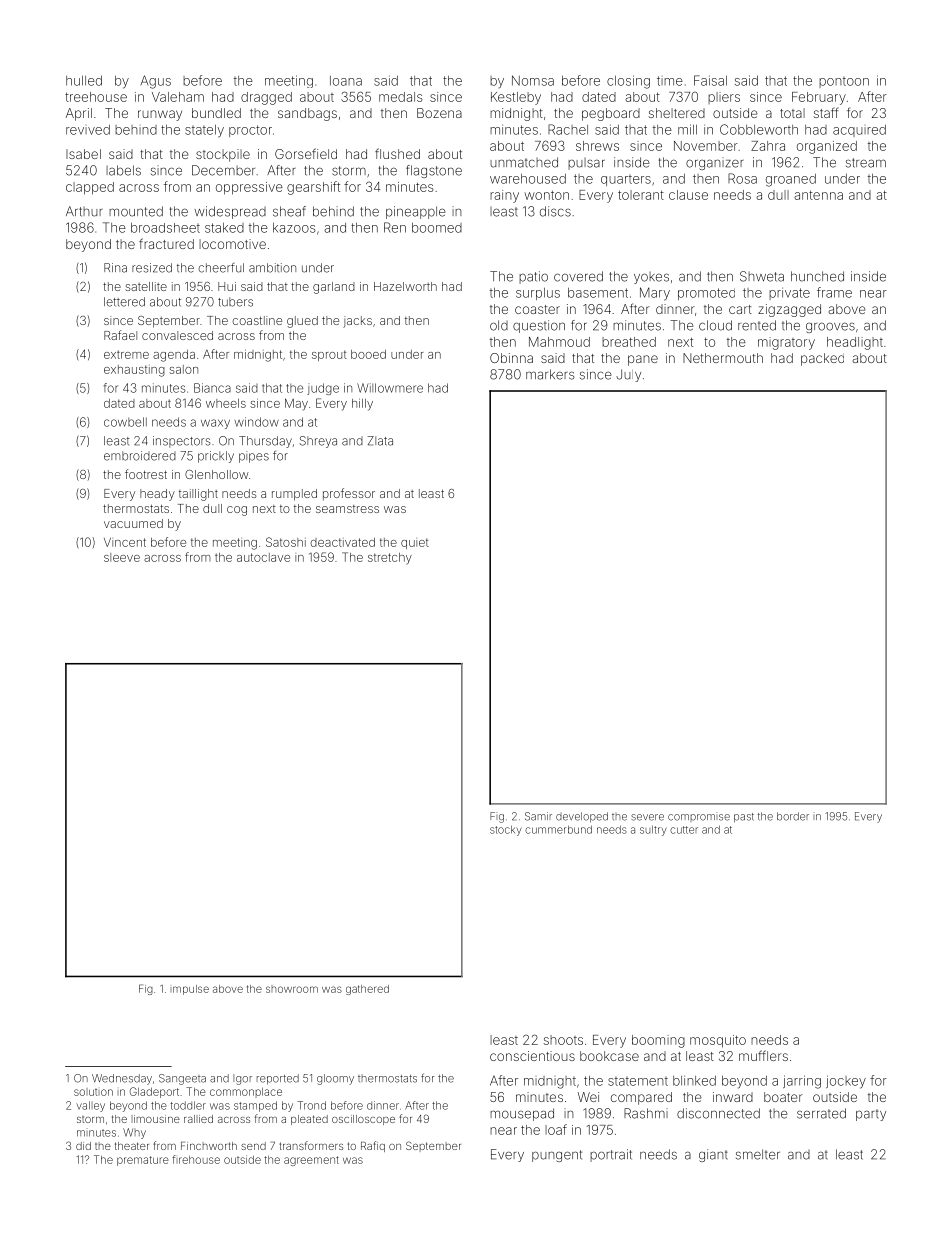 The height and width of the page is (1233, 952). I want to click on cutter, so click(684, 830).
